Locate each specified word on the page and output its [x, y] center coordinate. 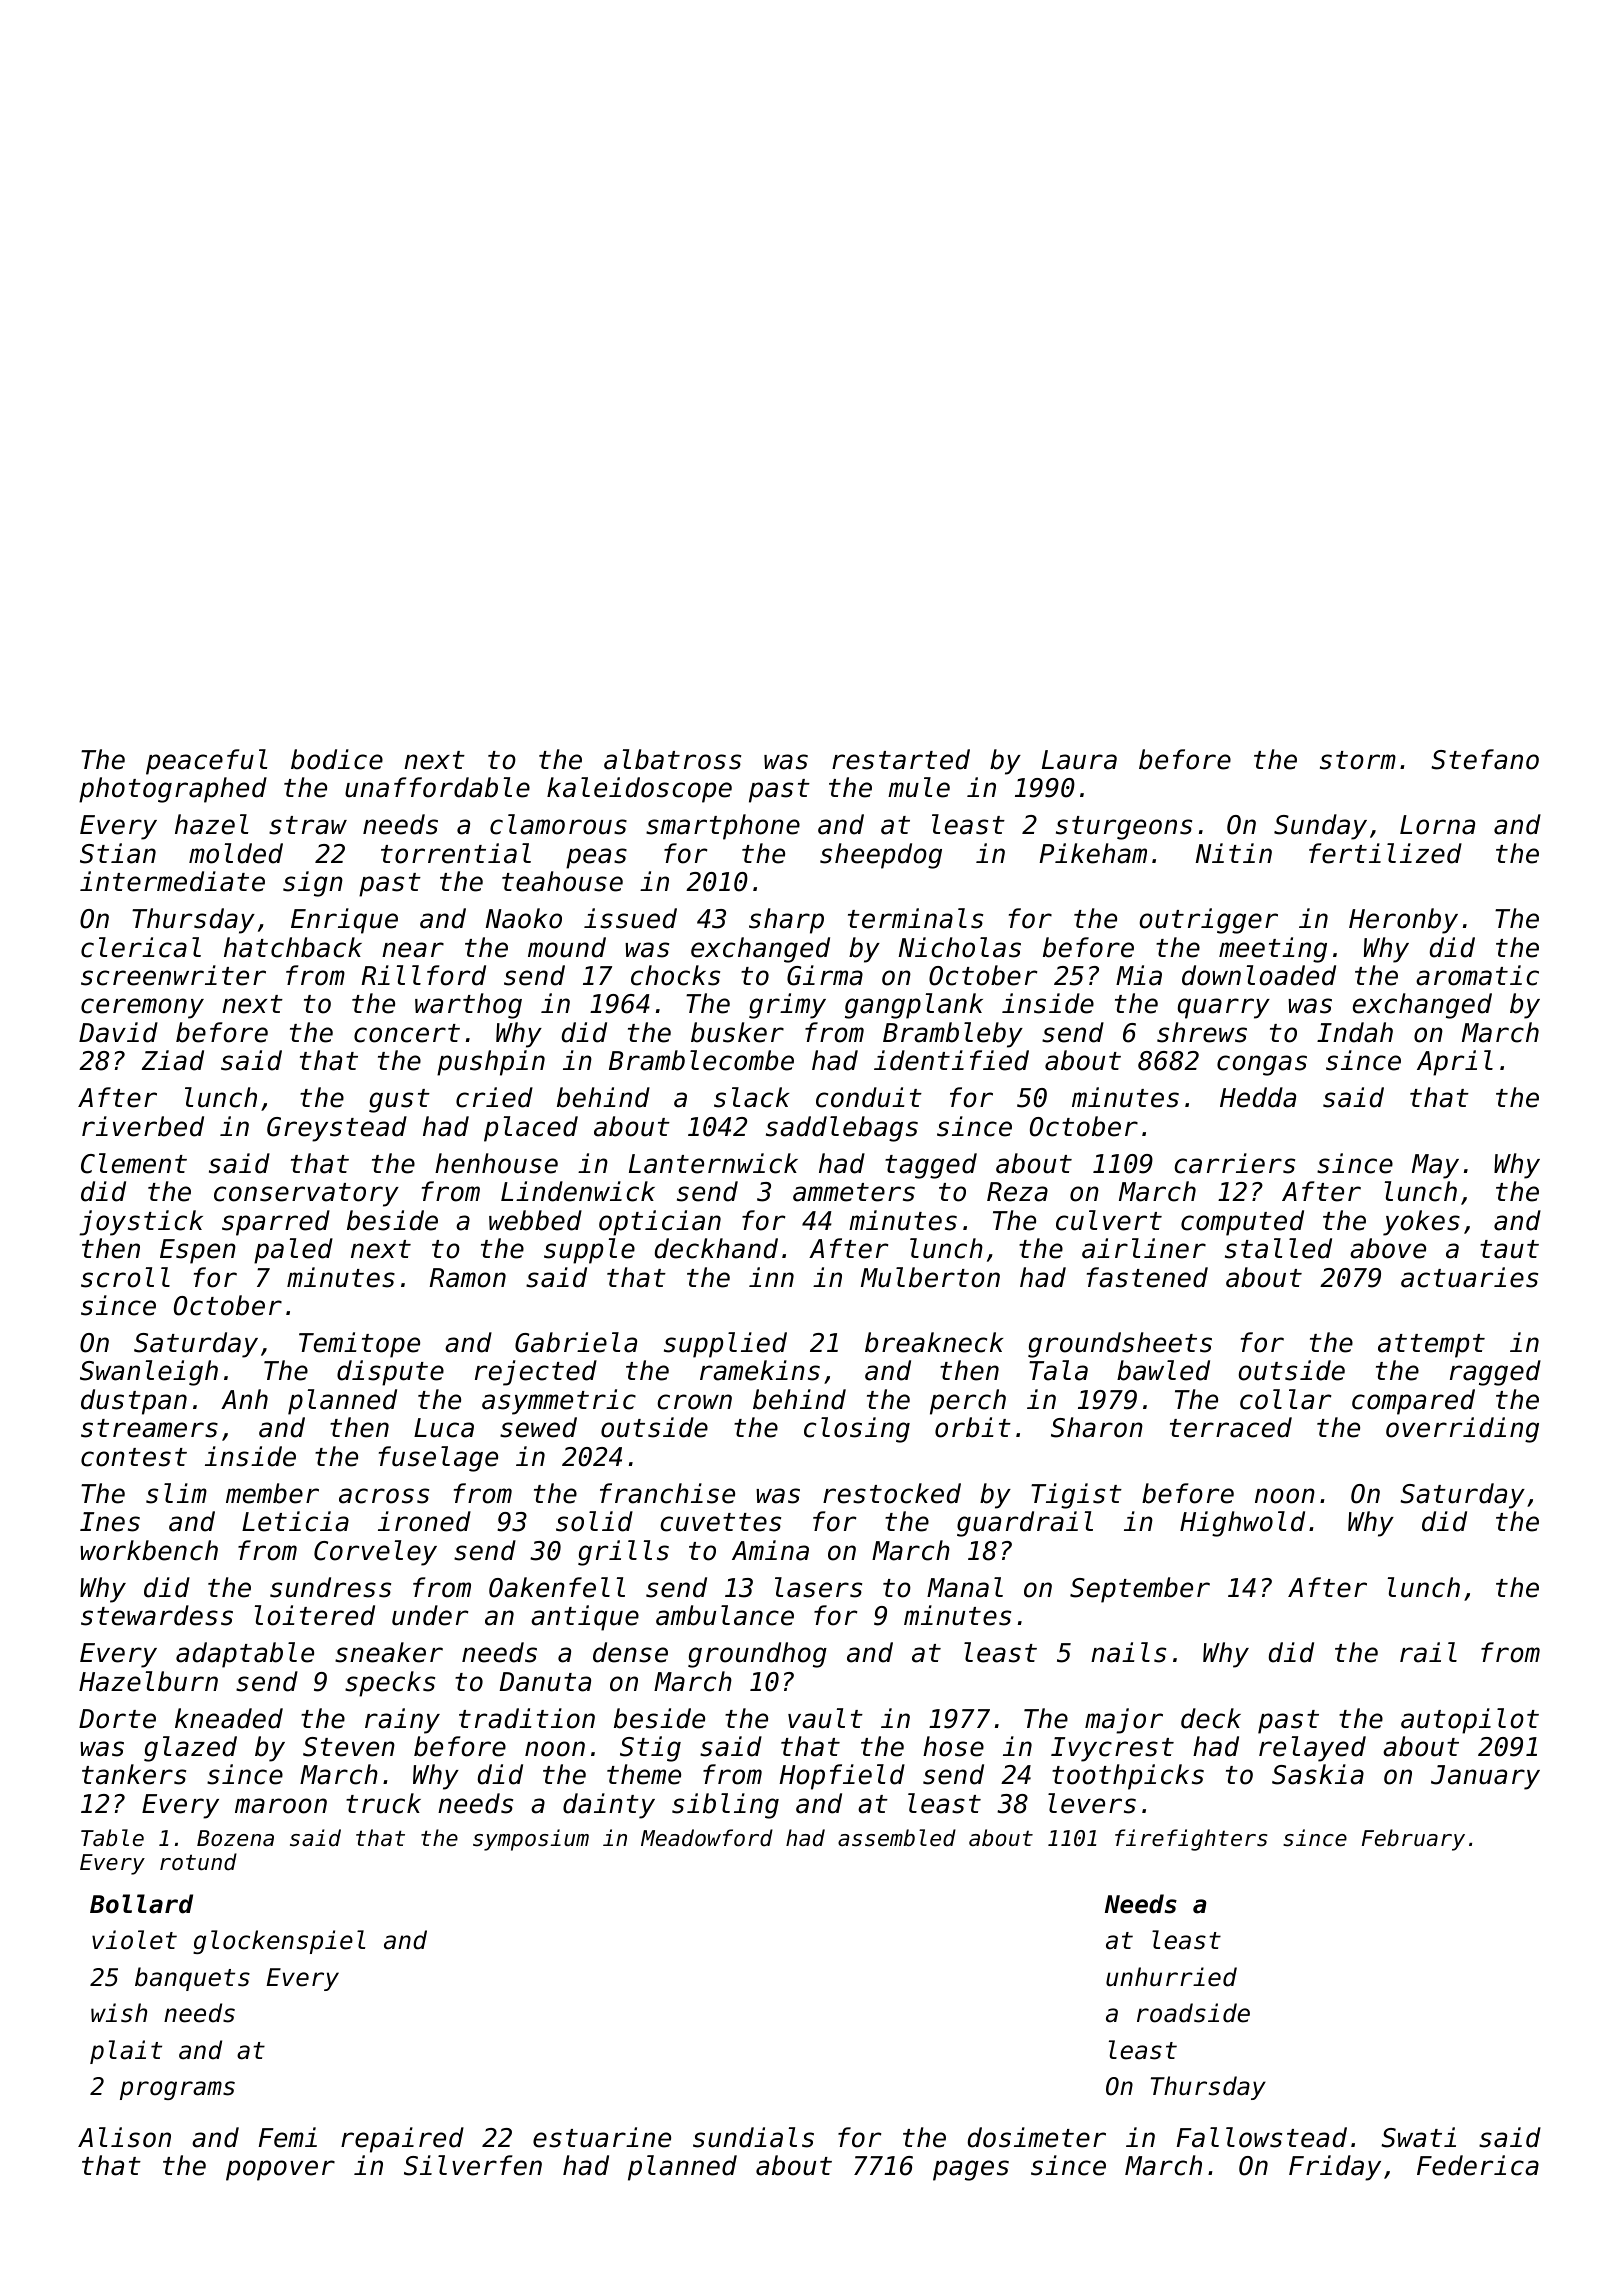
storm [1358, 760]
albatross [672, 759]
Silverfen [473, 2165]
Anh [244, 1399]
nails [1128, 1652]
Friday [1335, 2168]
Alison [124, 2137]
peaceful [206, 762]
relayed [1312, 1749]
